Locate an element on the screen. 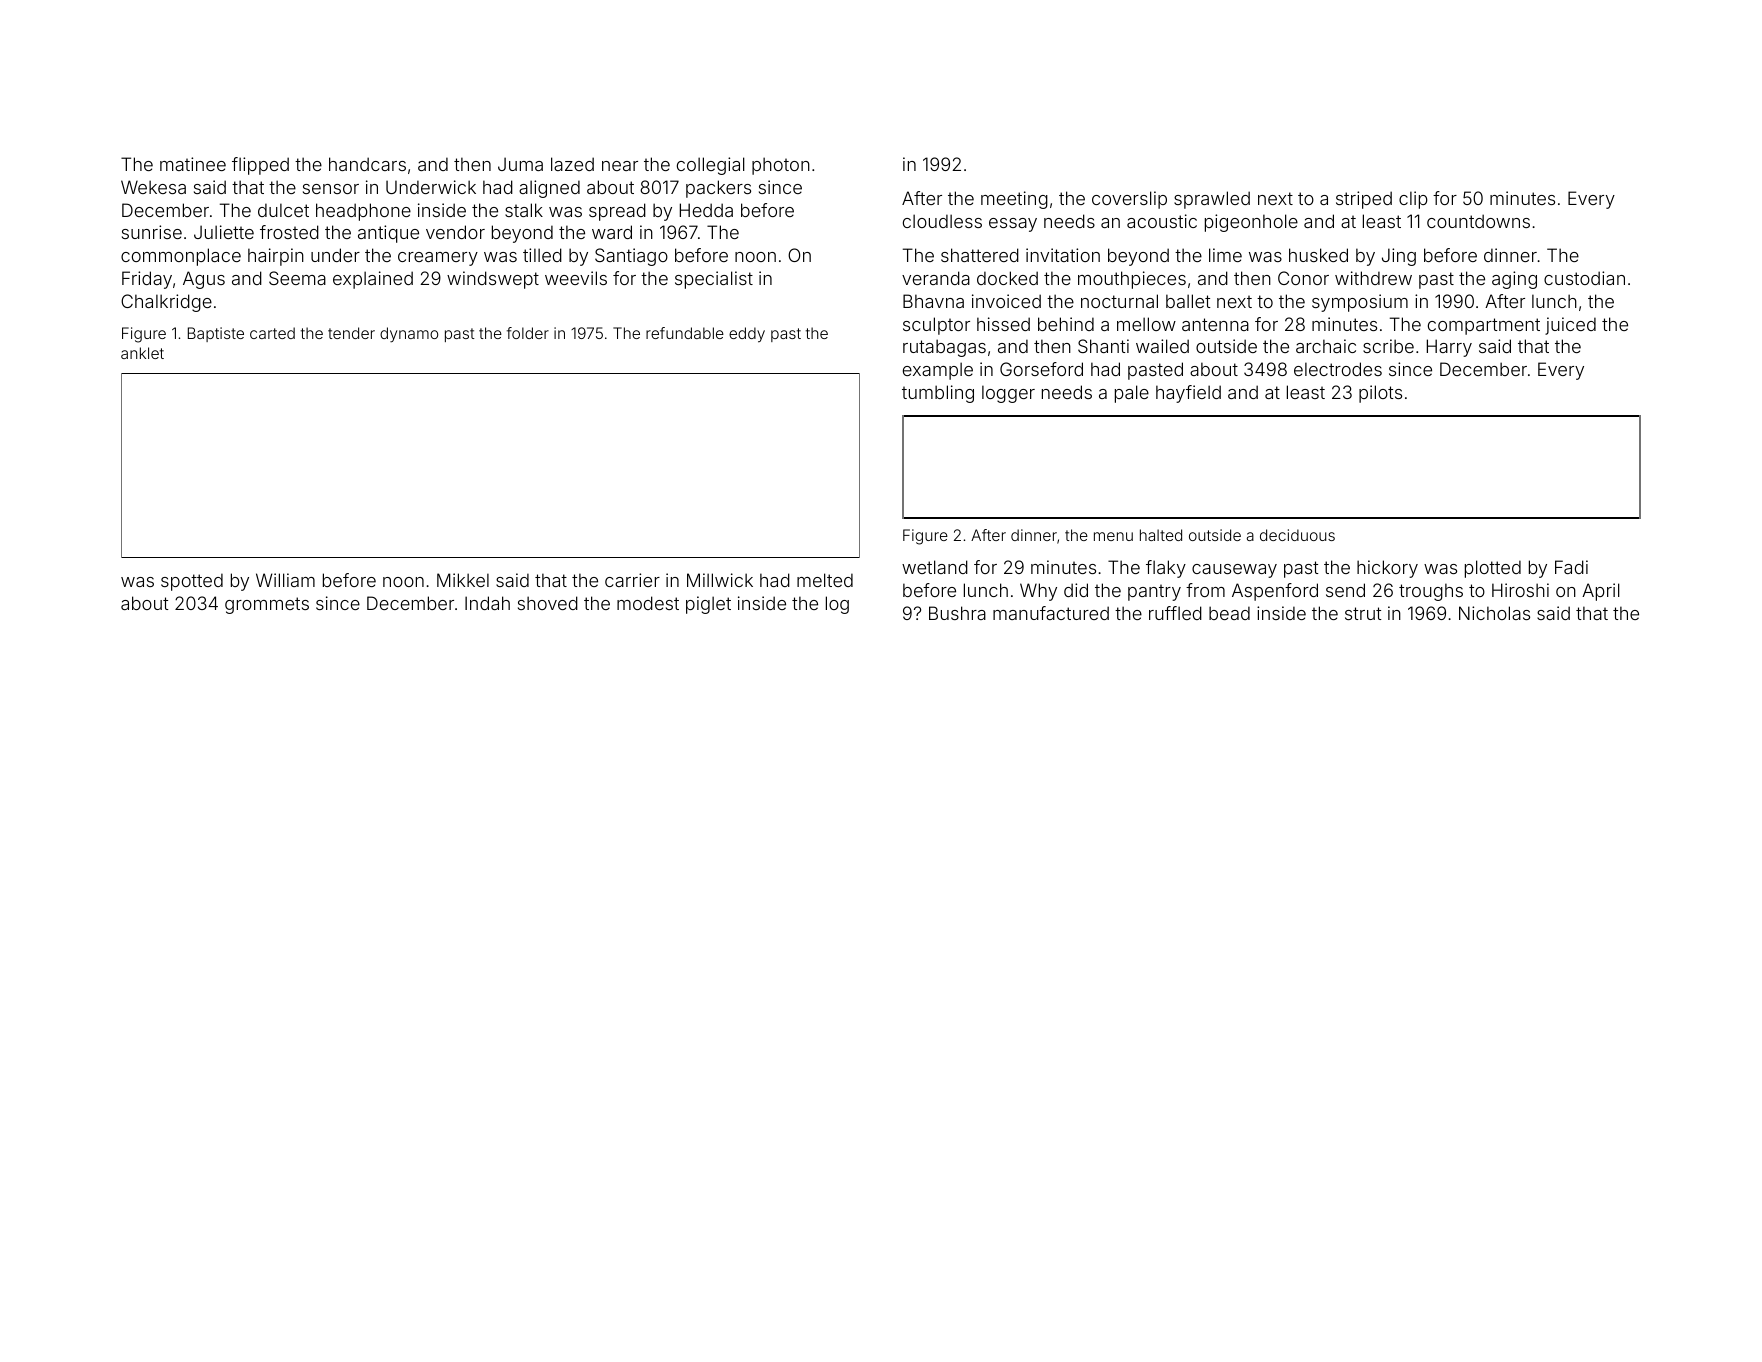 This screenshot has width=1762, height=1362. spotted is located at coordinates (192, 582).
